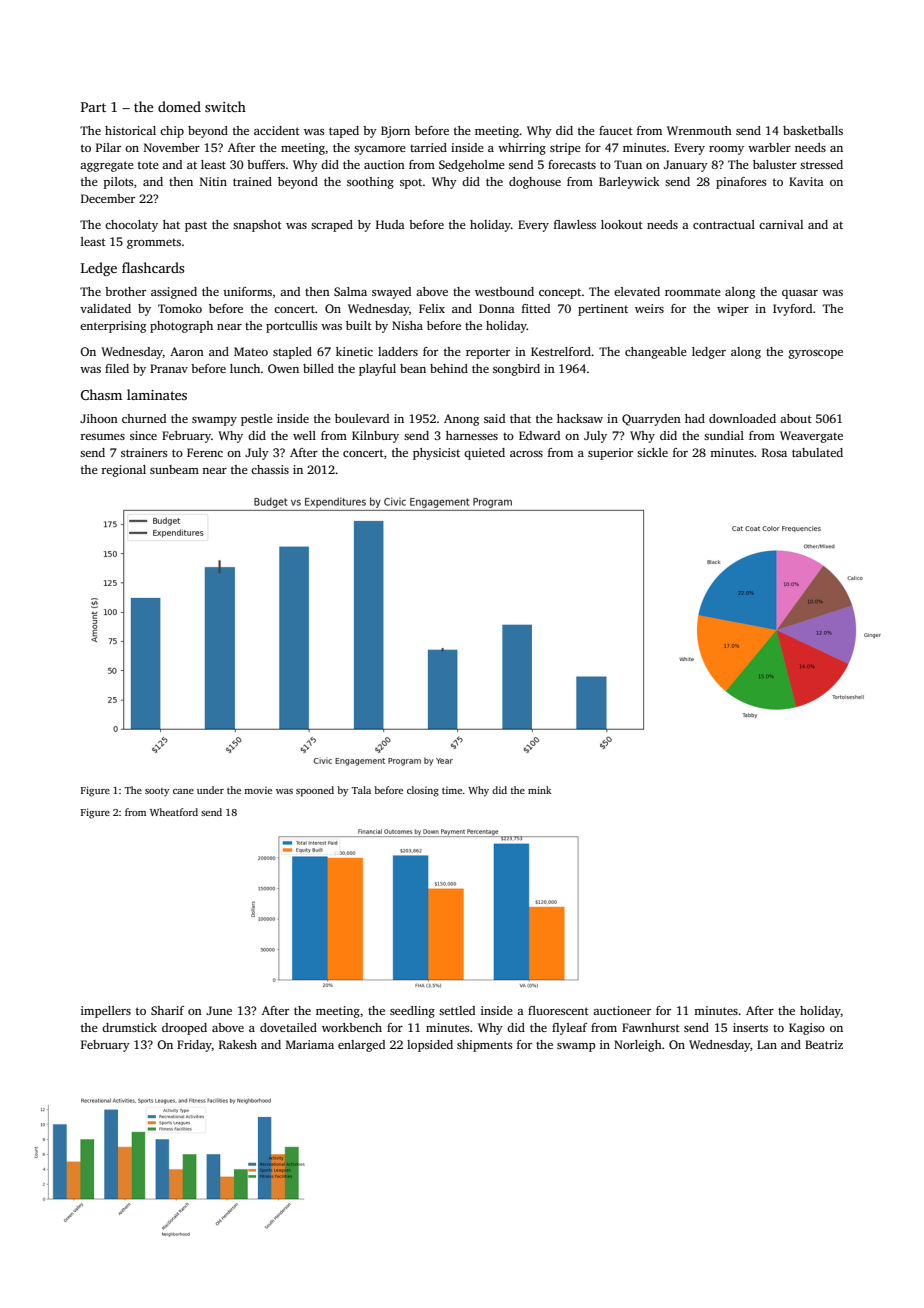 This screenshot has height=1308, width=924. I want to click on lookout, so click(622, 224).
